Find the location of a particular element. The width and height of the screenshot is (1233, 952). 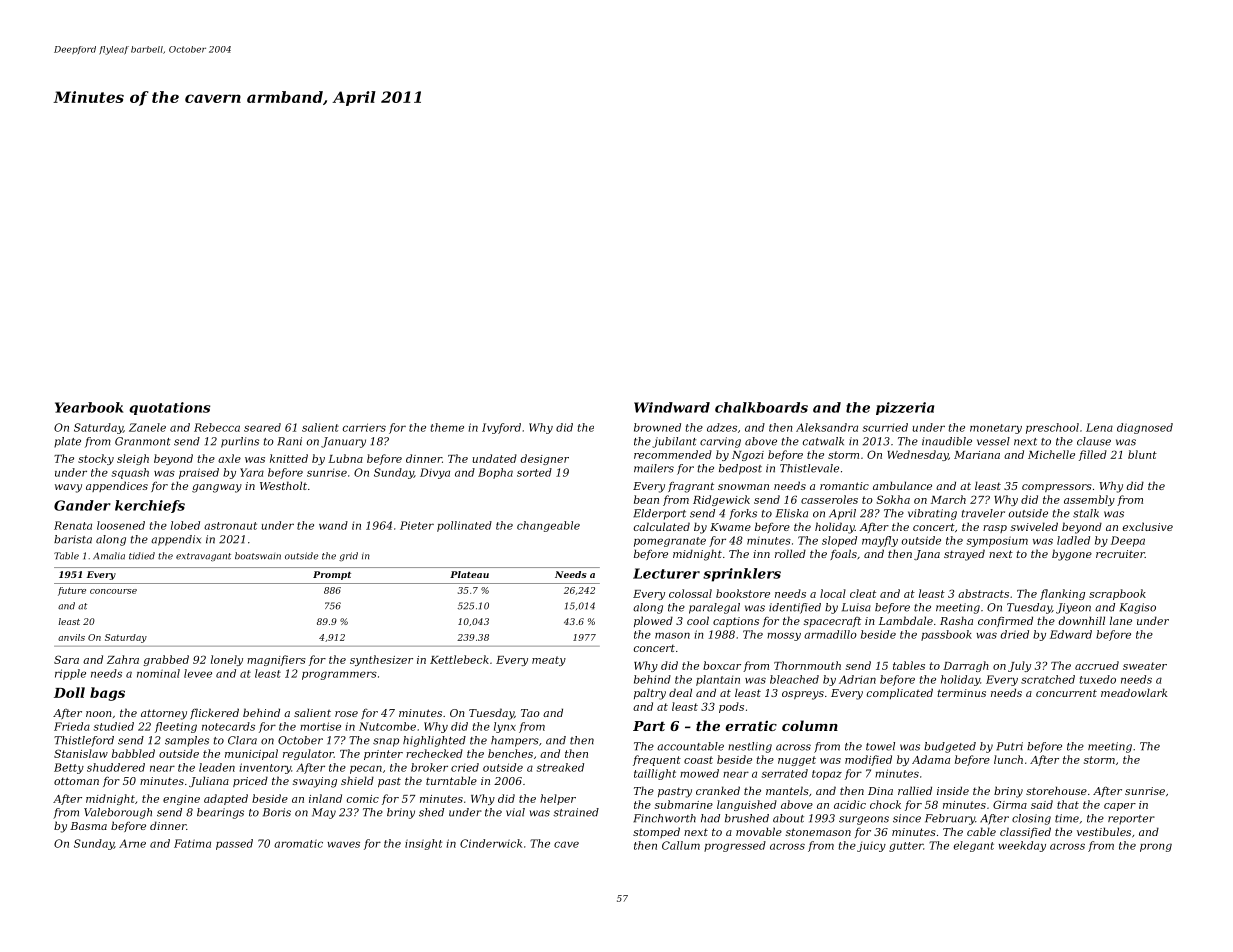

local is located at coordinates (833, 593).
